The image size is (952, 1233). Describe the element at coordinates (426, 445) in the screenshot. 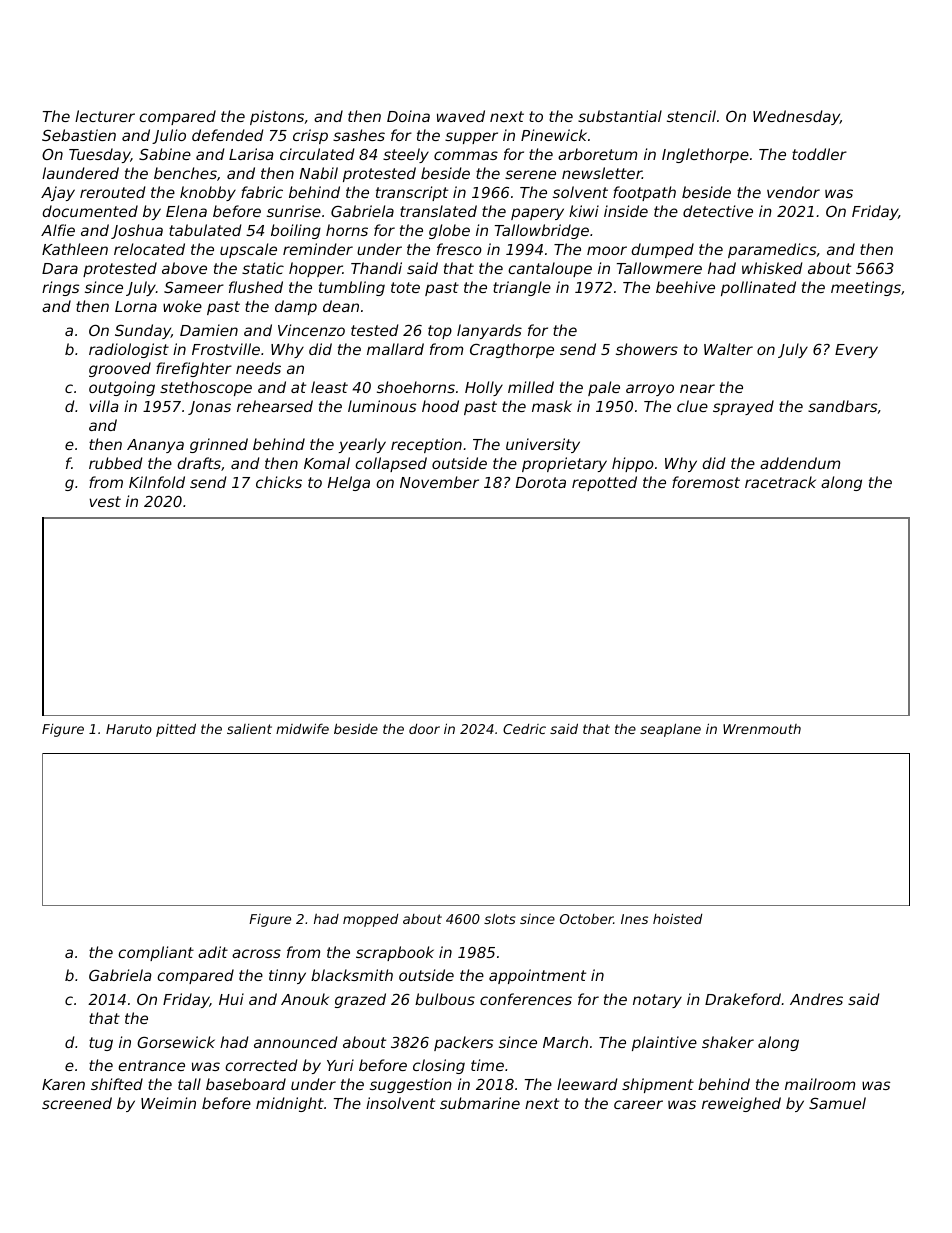

I see `reception` at that location.
